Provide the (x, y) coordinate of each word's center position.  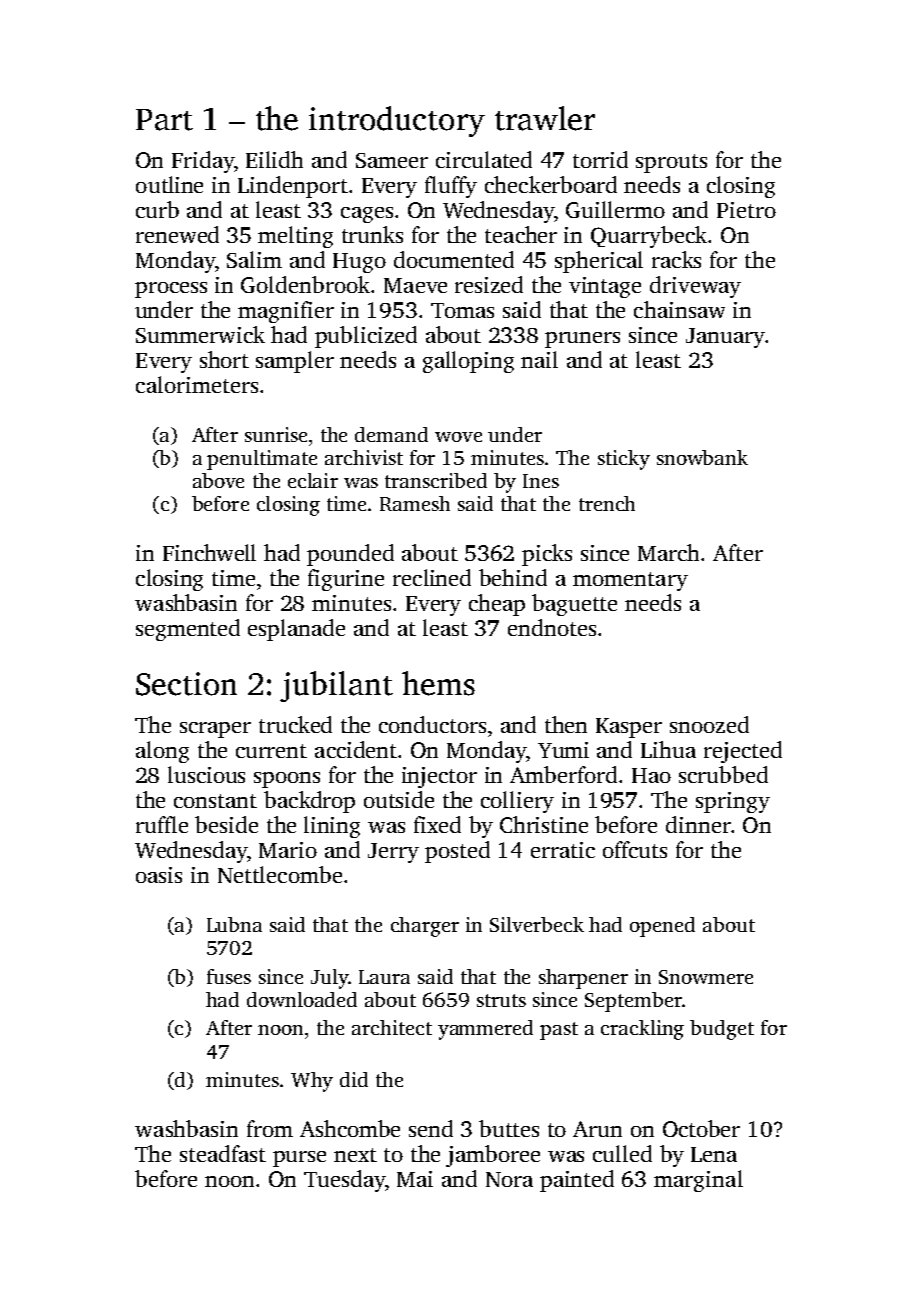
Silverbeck (537, 924)
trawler (545, 118)
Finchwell (209, 552)
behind (513, 577)
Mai (415, 1179)
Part (164, 120)
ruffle (162, 824)
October (701, 1128)
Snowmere (706, 977)
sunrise (276, 434)
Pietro (746, 210)
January (725, 338)
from (270, 1128)
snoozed (709, 724)
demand (391, 434)
